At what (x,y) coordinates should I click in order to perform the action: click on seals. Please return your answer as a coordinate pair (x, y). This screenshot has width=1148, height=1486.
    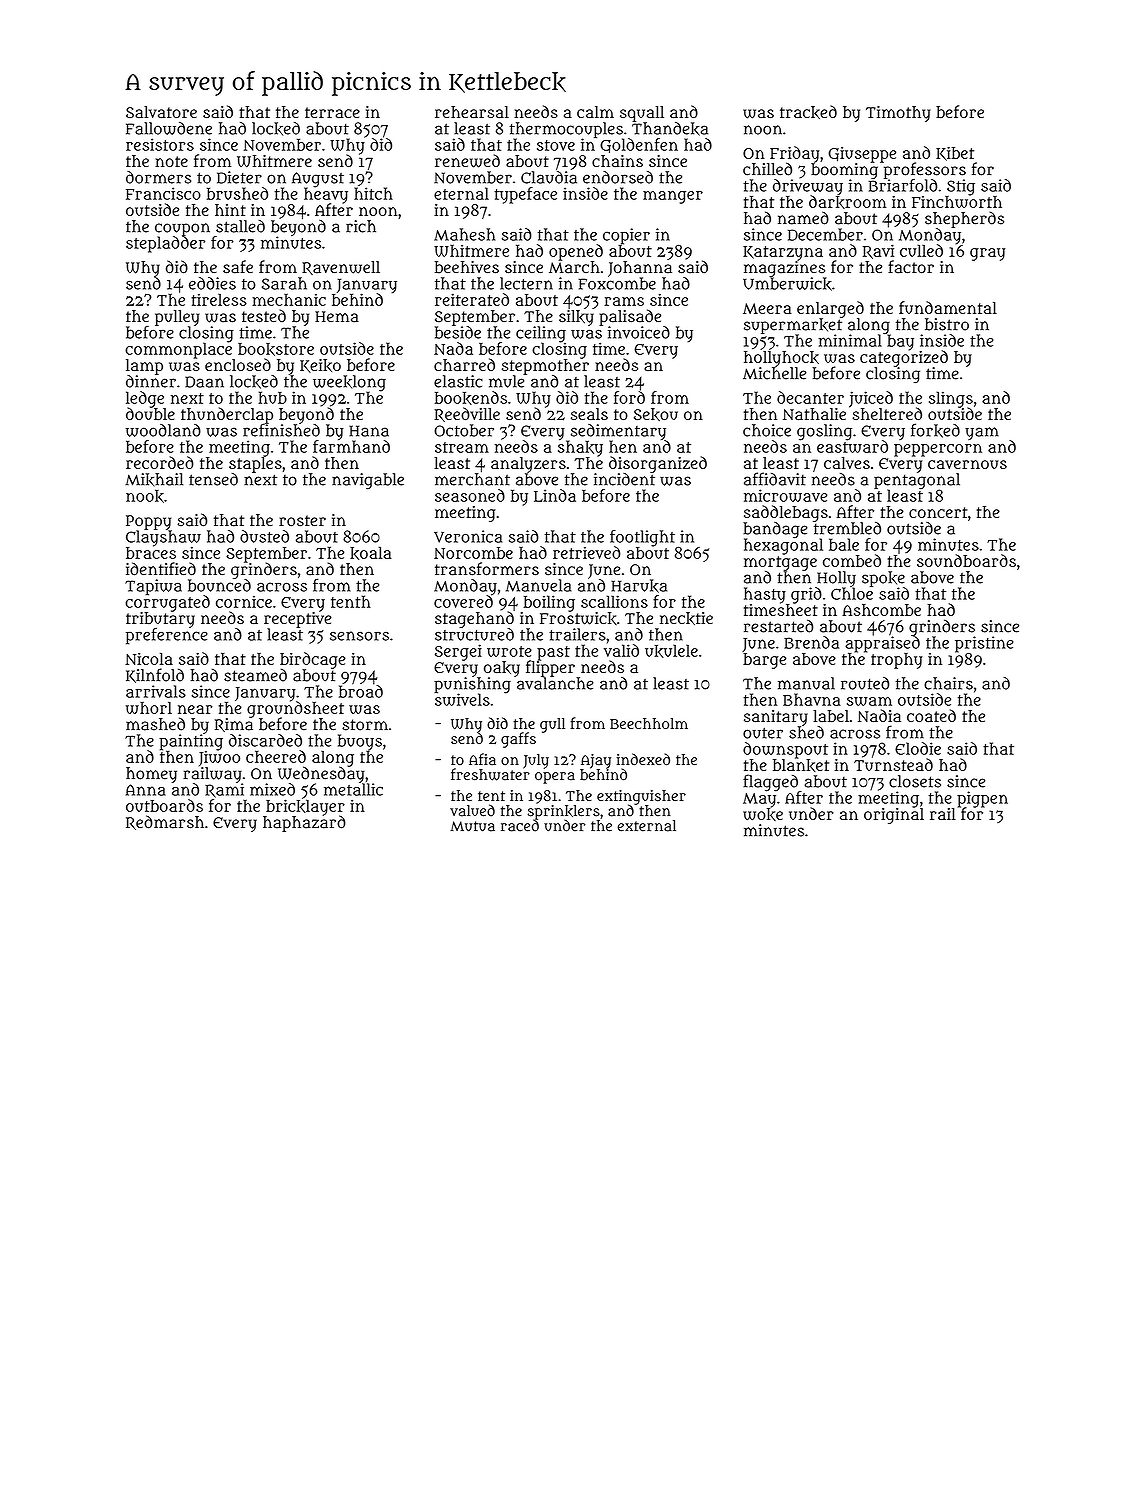
    Looking at the image, I should click on (589, 414).
